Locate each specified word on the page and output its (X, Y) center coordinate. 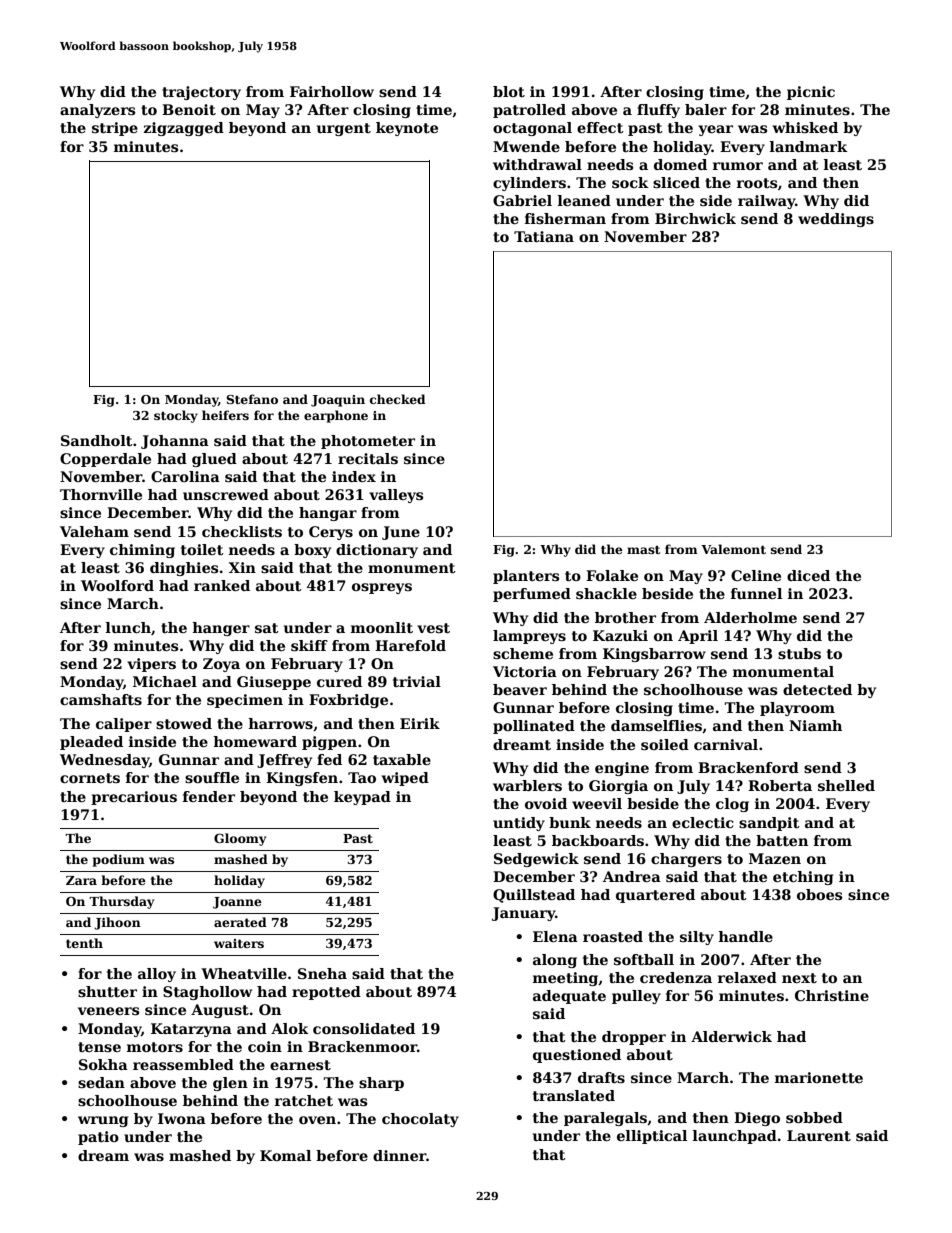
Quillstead (534, 896)
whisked (805, 127)
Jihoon (117, 923)
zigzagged (183, 129)
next (799, 978)
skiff (309, 645)
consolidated (364, 1028)
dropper (634, 1038)
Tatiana (544, 236)
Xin (242, 567)
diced (808, 575)
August (220, 1011)
